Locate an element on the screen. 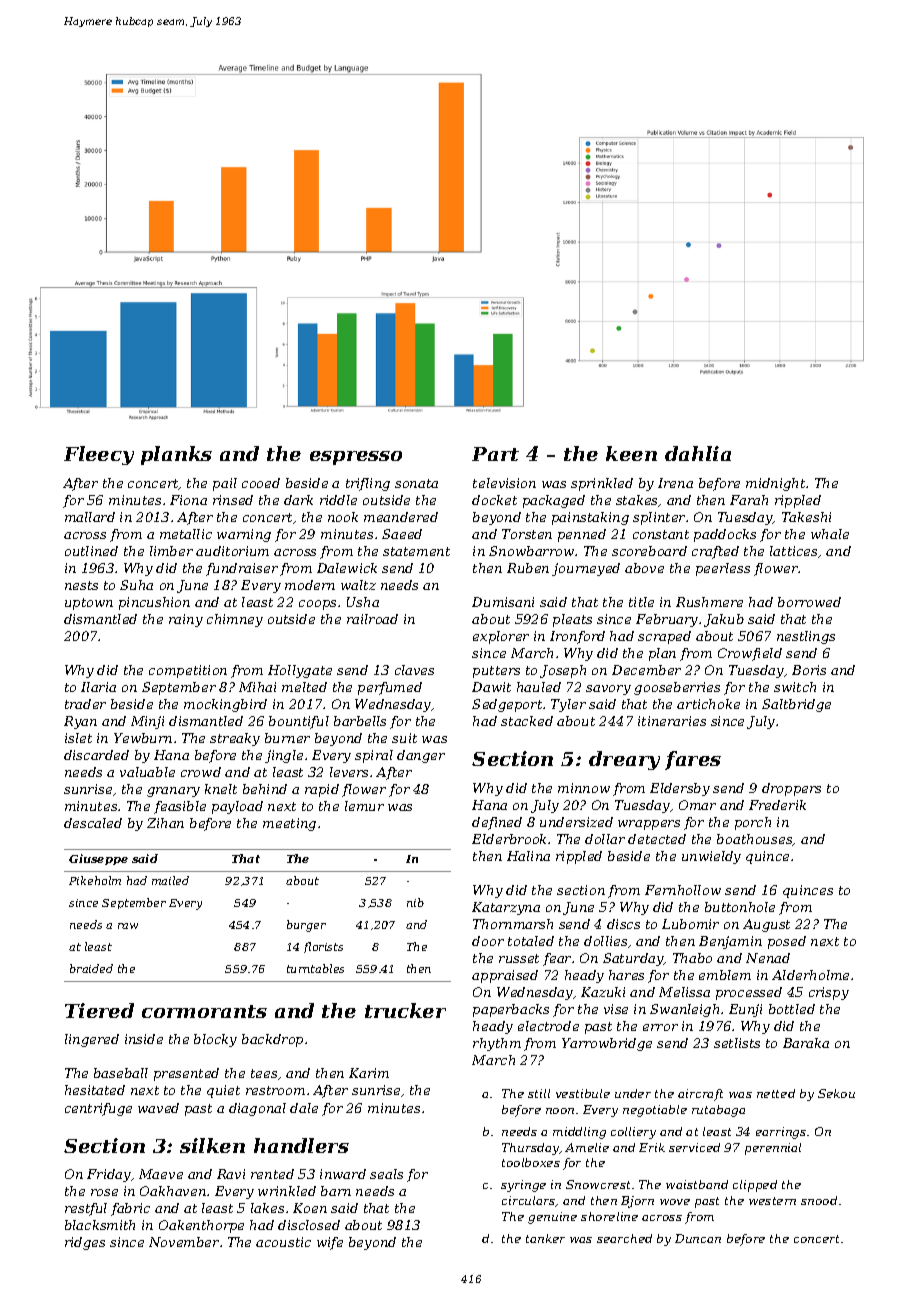 This screenshot has width=924, height=1308. midnight is located at coordinates (775, 484).
